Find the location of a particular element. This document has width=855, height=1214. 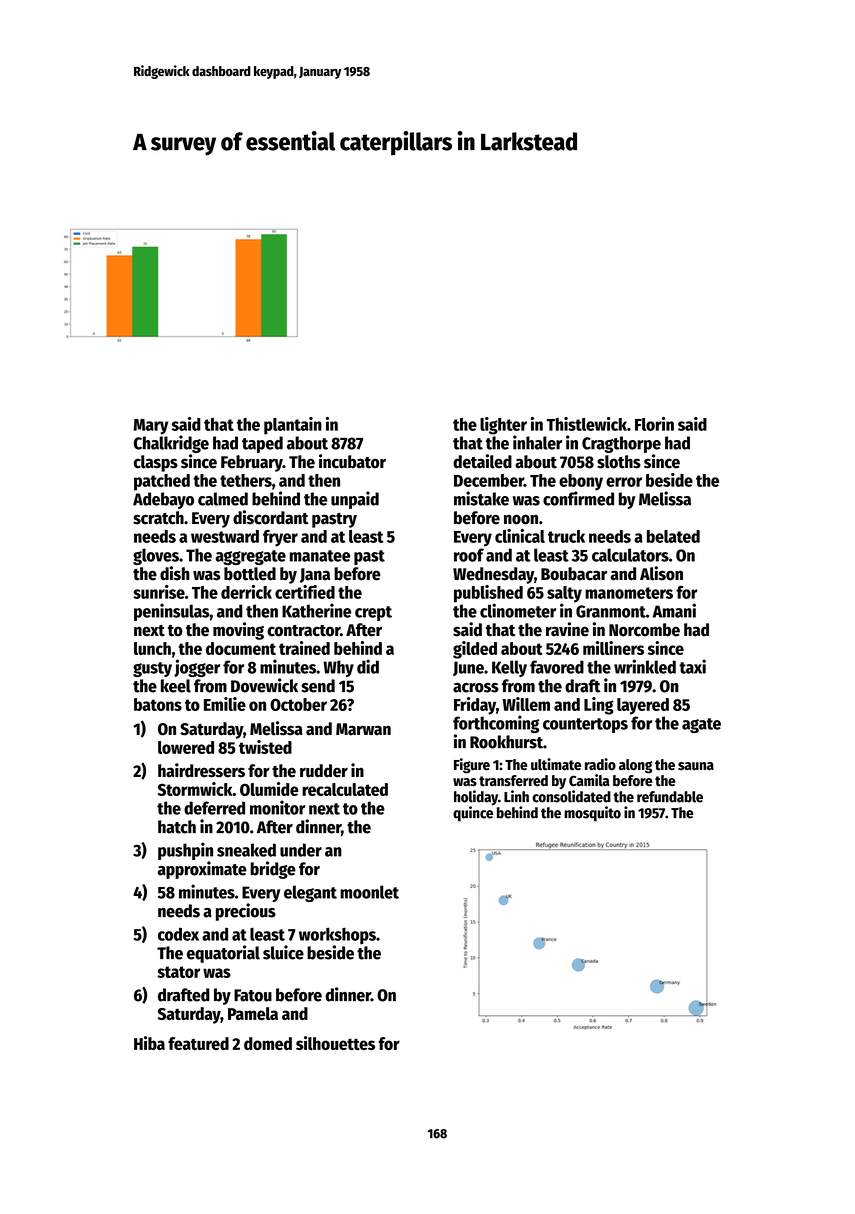

deferred is located at coordinates (214, 808).
